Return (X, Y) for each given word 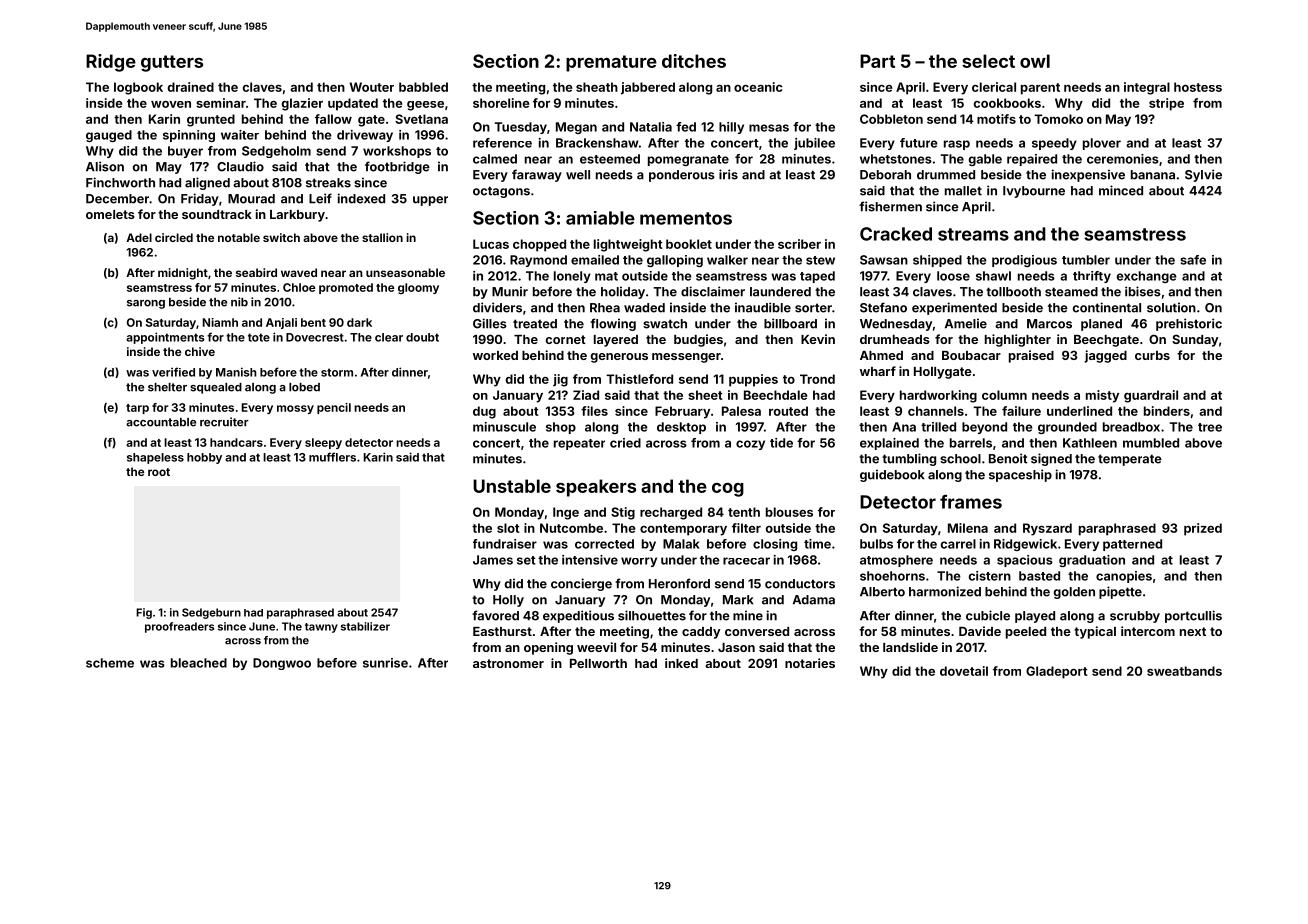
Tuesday (521, 128)
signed (1051, 459)
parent (1040, 89)
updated (353, 104)
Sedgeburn (211, 613)
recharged (671, 513)
